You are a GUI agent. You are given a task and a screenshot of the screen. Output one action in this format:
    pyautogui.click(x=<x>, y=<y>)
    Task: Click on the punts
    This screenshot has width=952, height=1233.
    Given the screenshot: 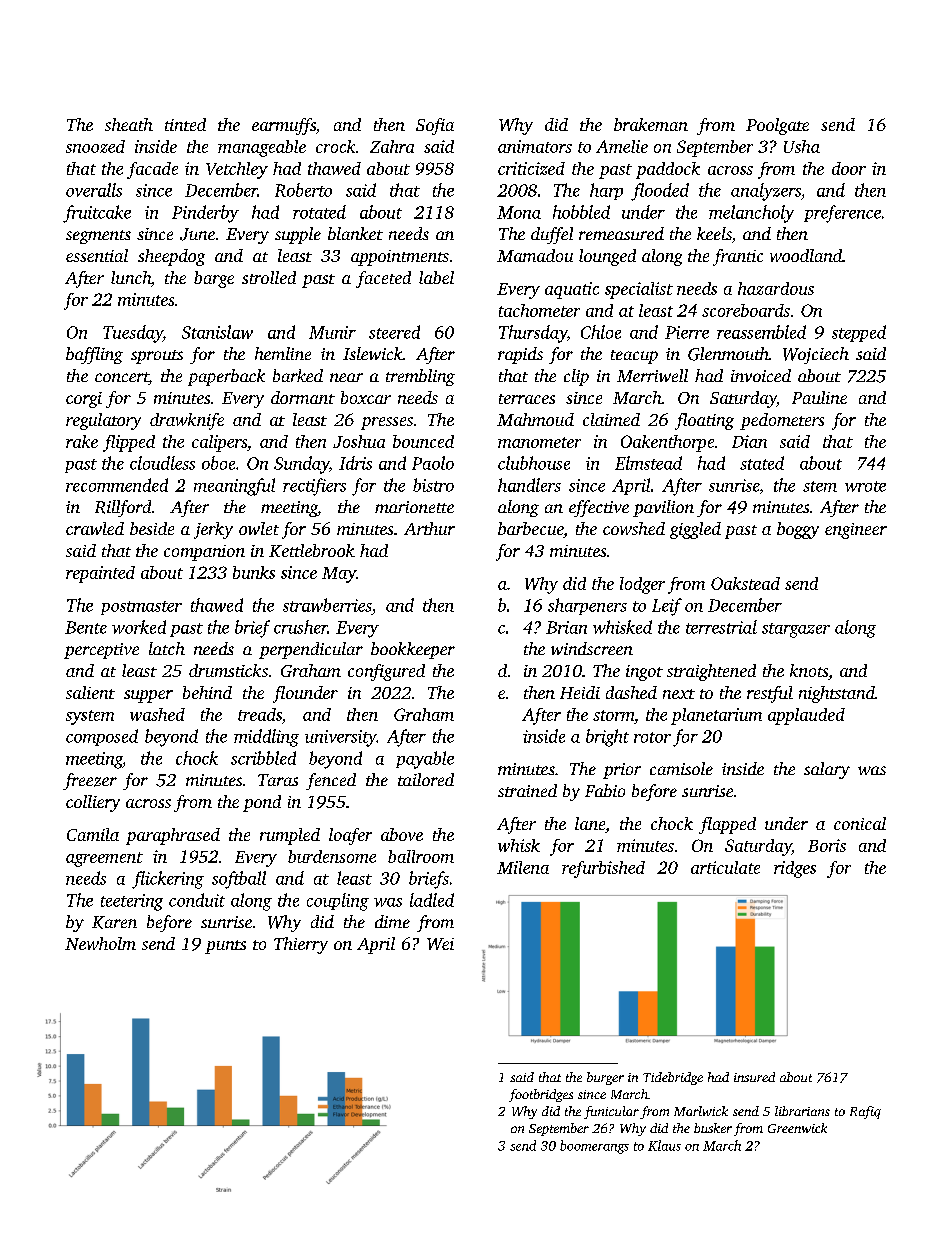 What is the action you would take?
    pyautogui.click(x=225, y=947)
